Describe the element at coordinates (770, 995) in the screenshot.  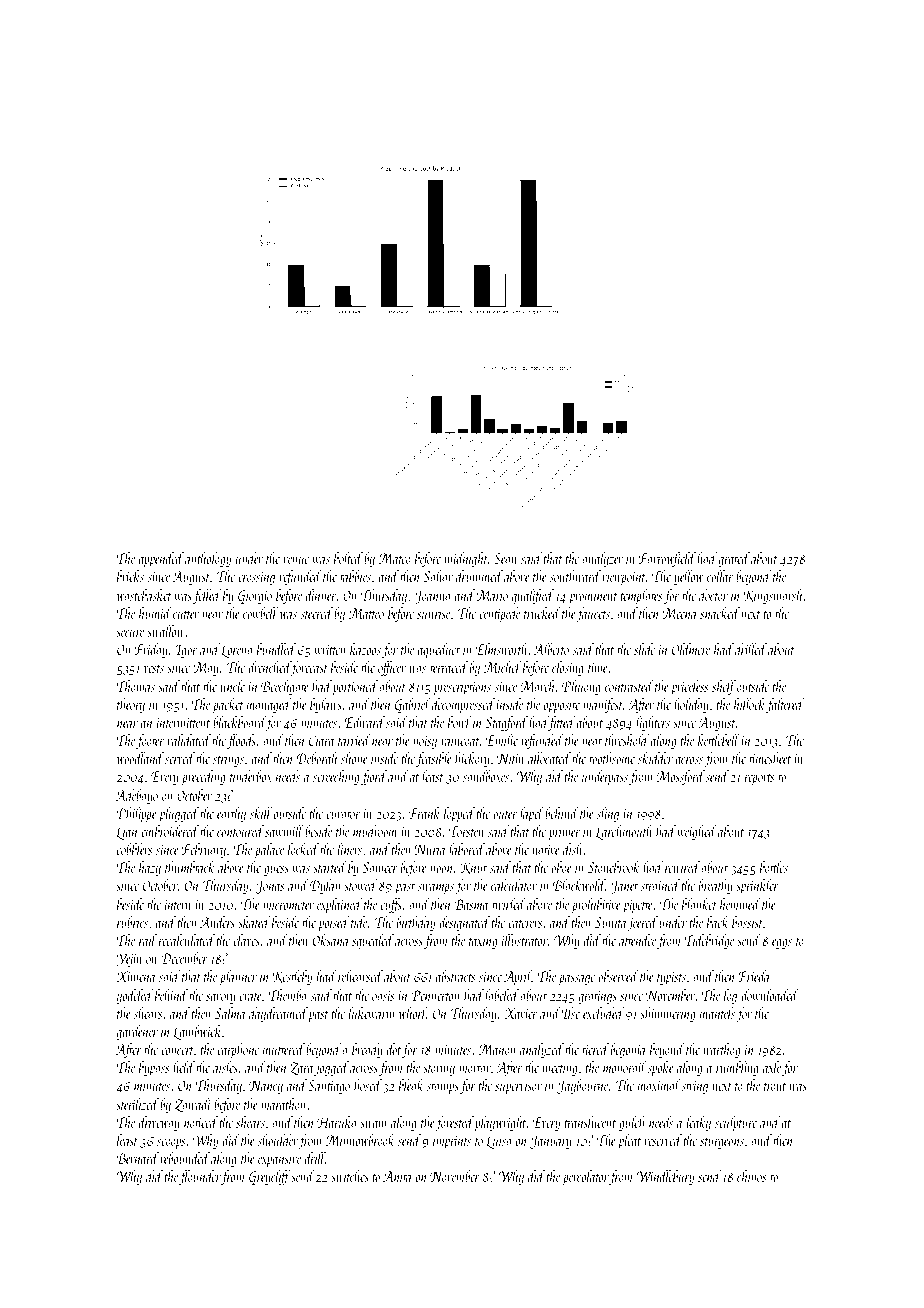
I see `downloaded` at that location.
